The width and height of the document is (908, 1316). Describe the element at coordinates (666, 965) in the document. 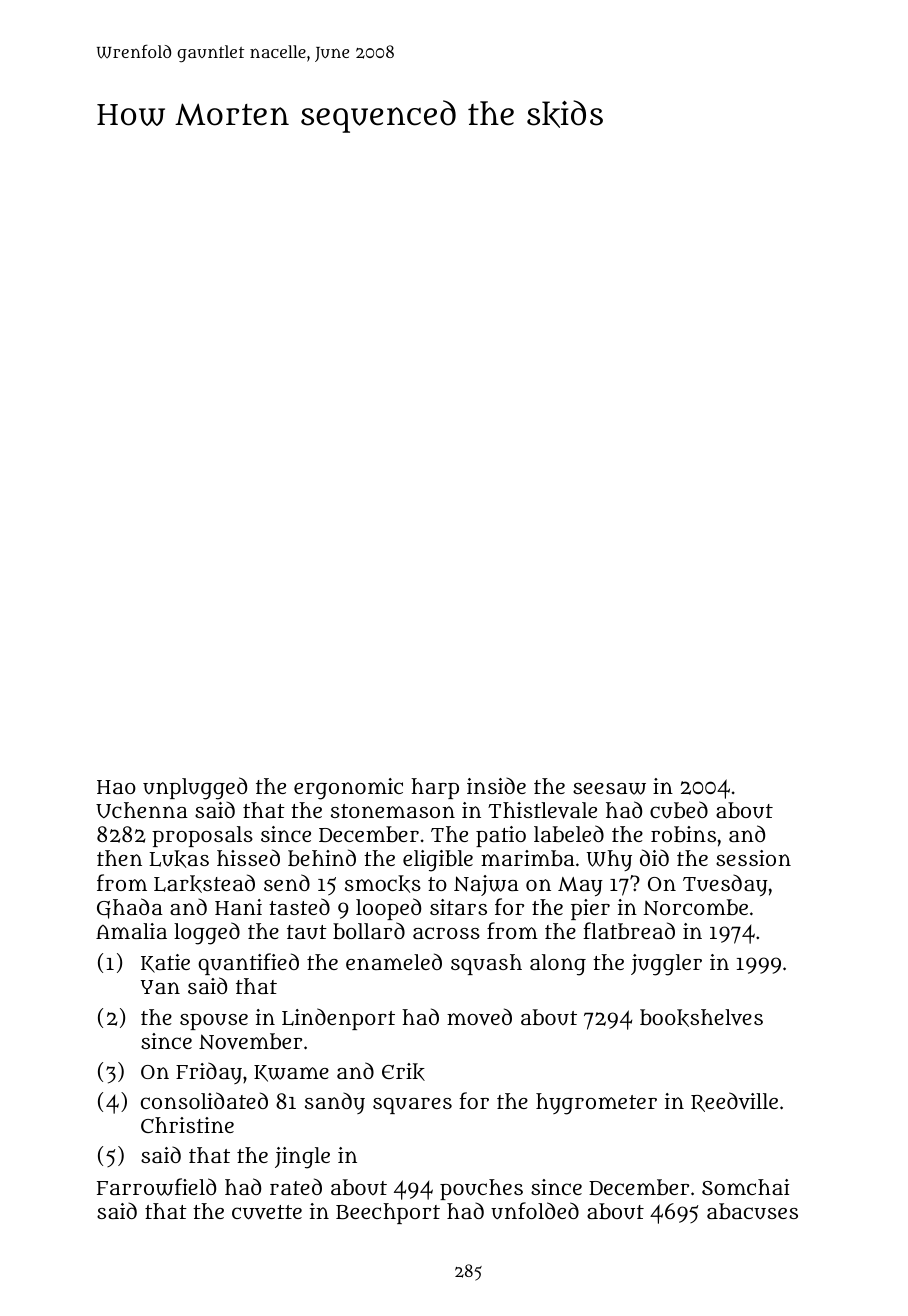

I see `juggler` at that location.
